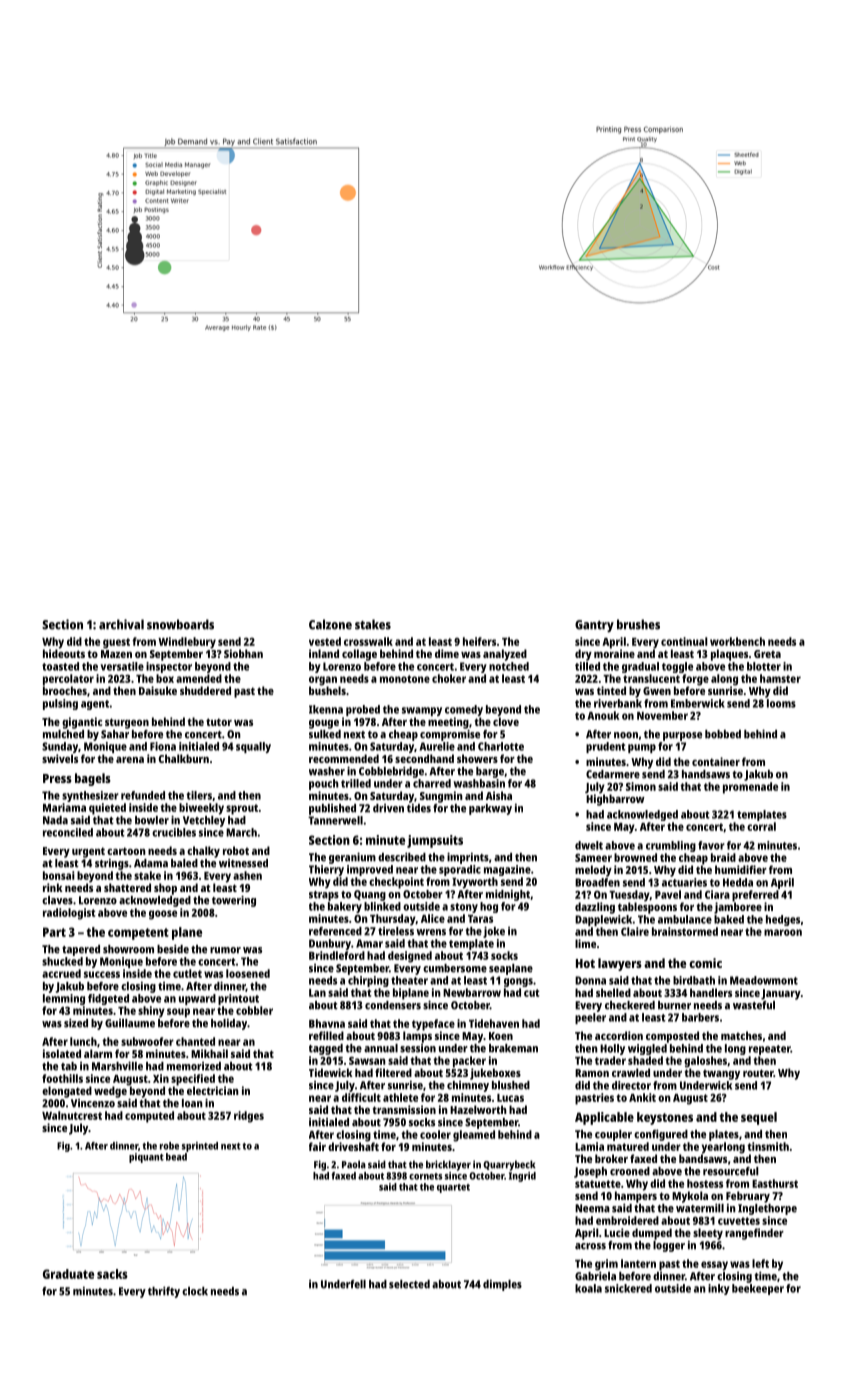 This page has width=849, height=1400. I want to click on heifers, so click(479, 641).
